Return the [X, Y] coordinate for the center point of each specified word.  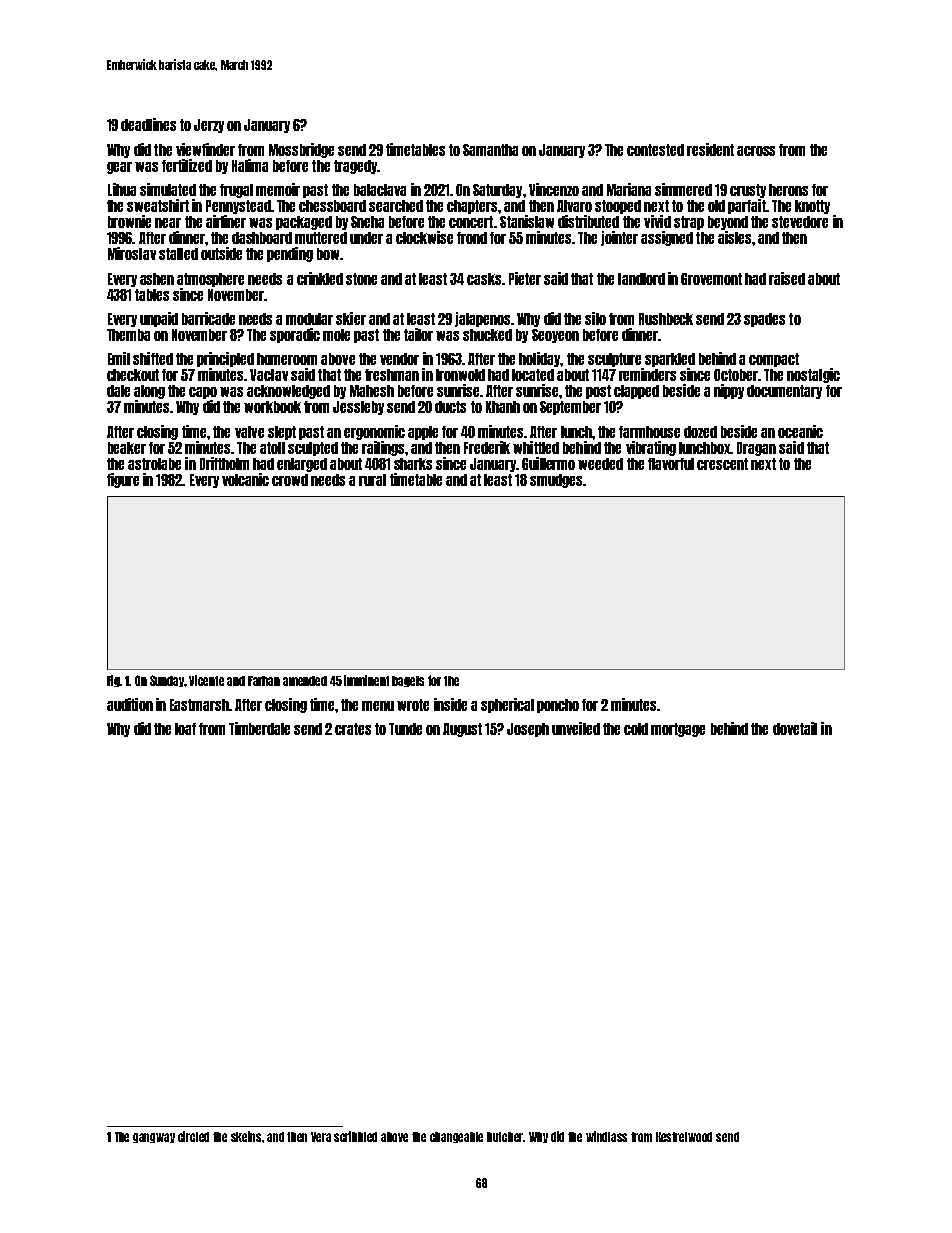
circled [193, 1136]
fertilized [187, 165]
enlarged [302, 465]
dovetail [795, 728]
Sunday [167, 681]
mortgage [678, 730]
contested [655, 150]
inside [450, 704]
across [756, 151]
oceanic [800, 431]
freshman [392, 375]
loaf [185, 729]
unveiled [576, 728]
